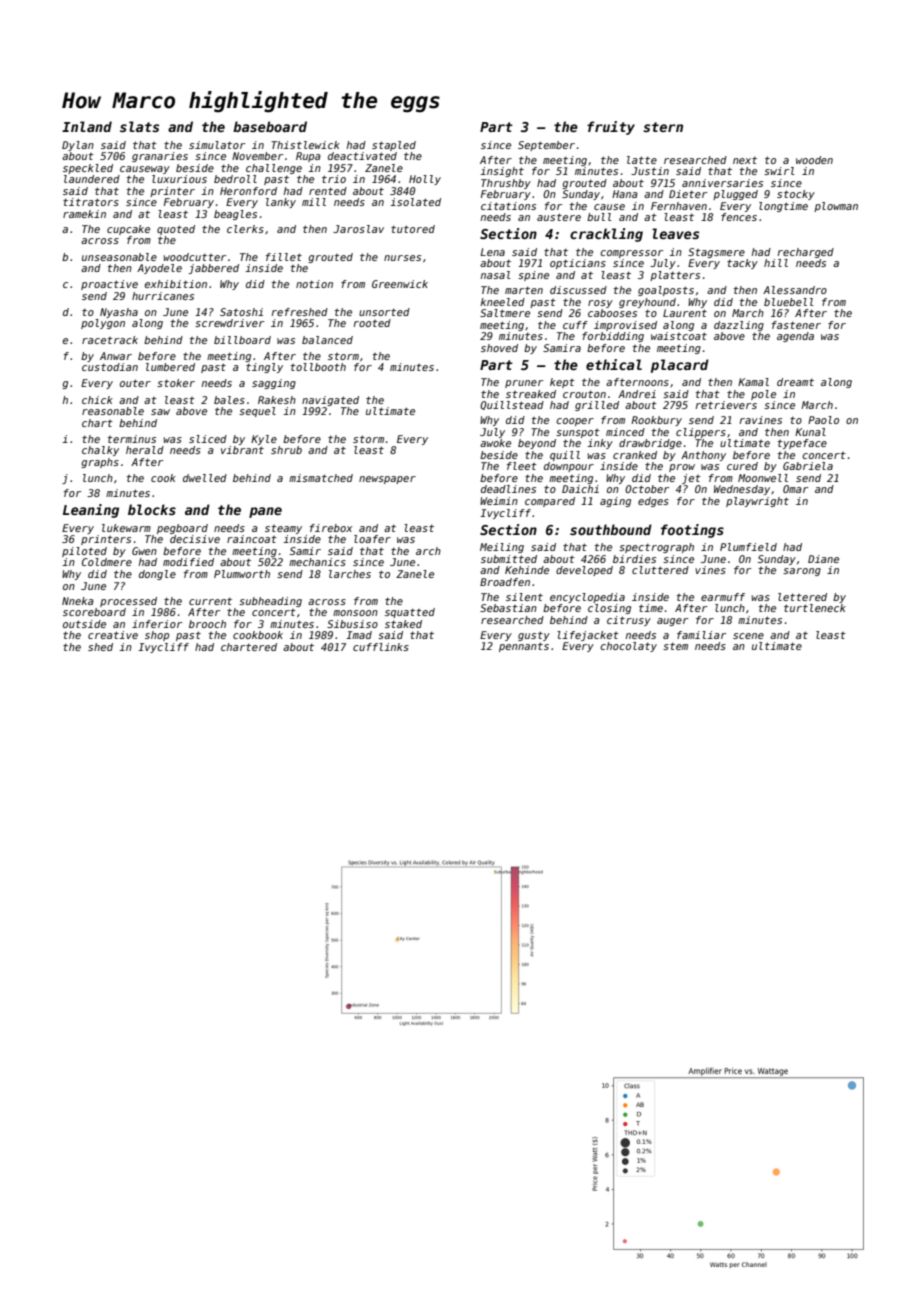  What do you see at coordinates (814, 160) in the screenshot?
I see `wooden` at bounding box center [814, 160].
